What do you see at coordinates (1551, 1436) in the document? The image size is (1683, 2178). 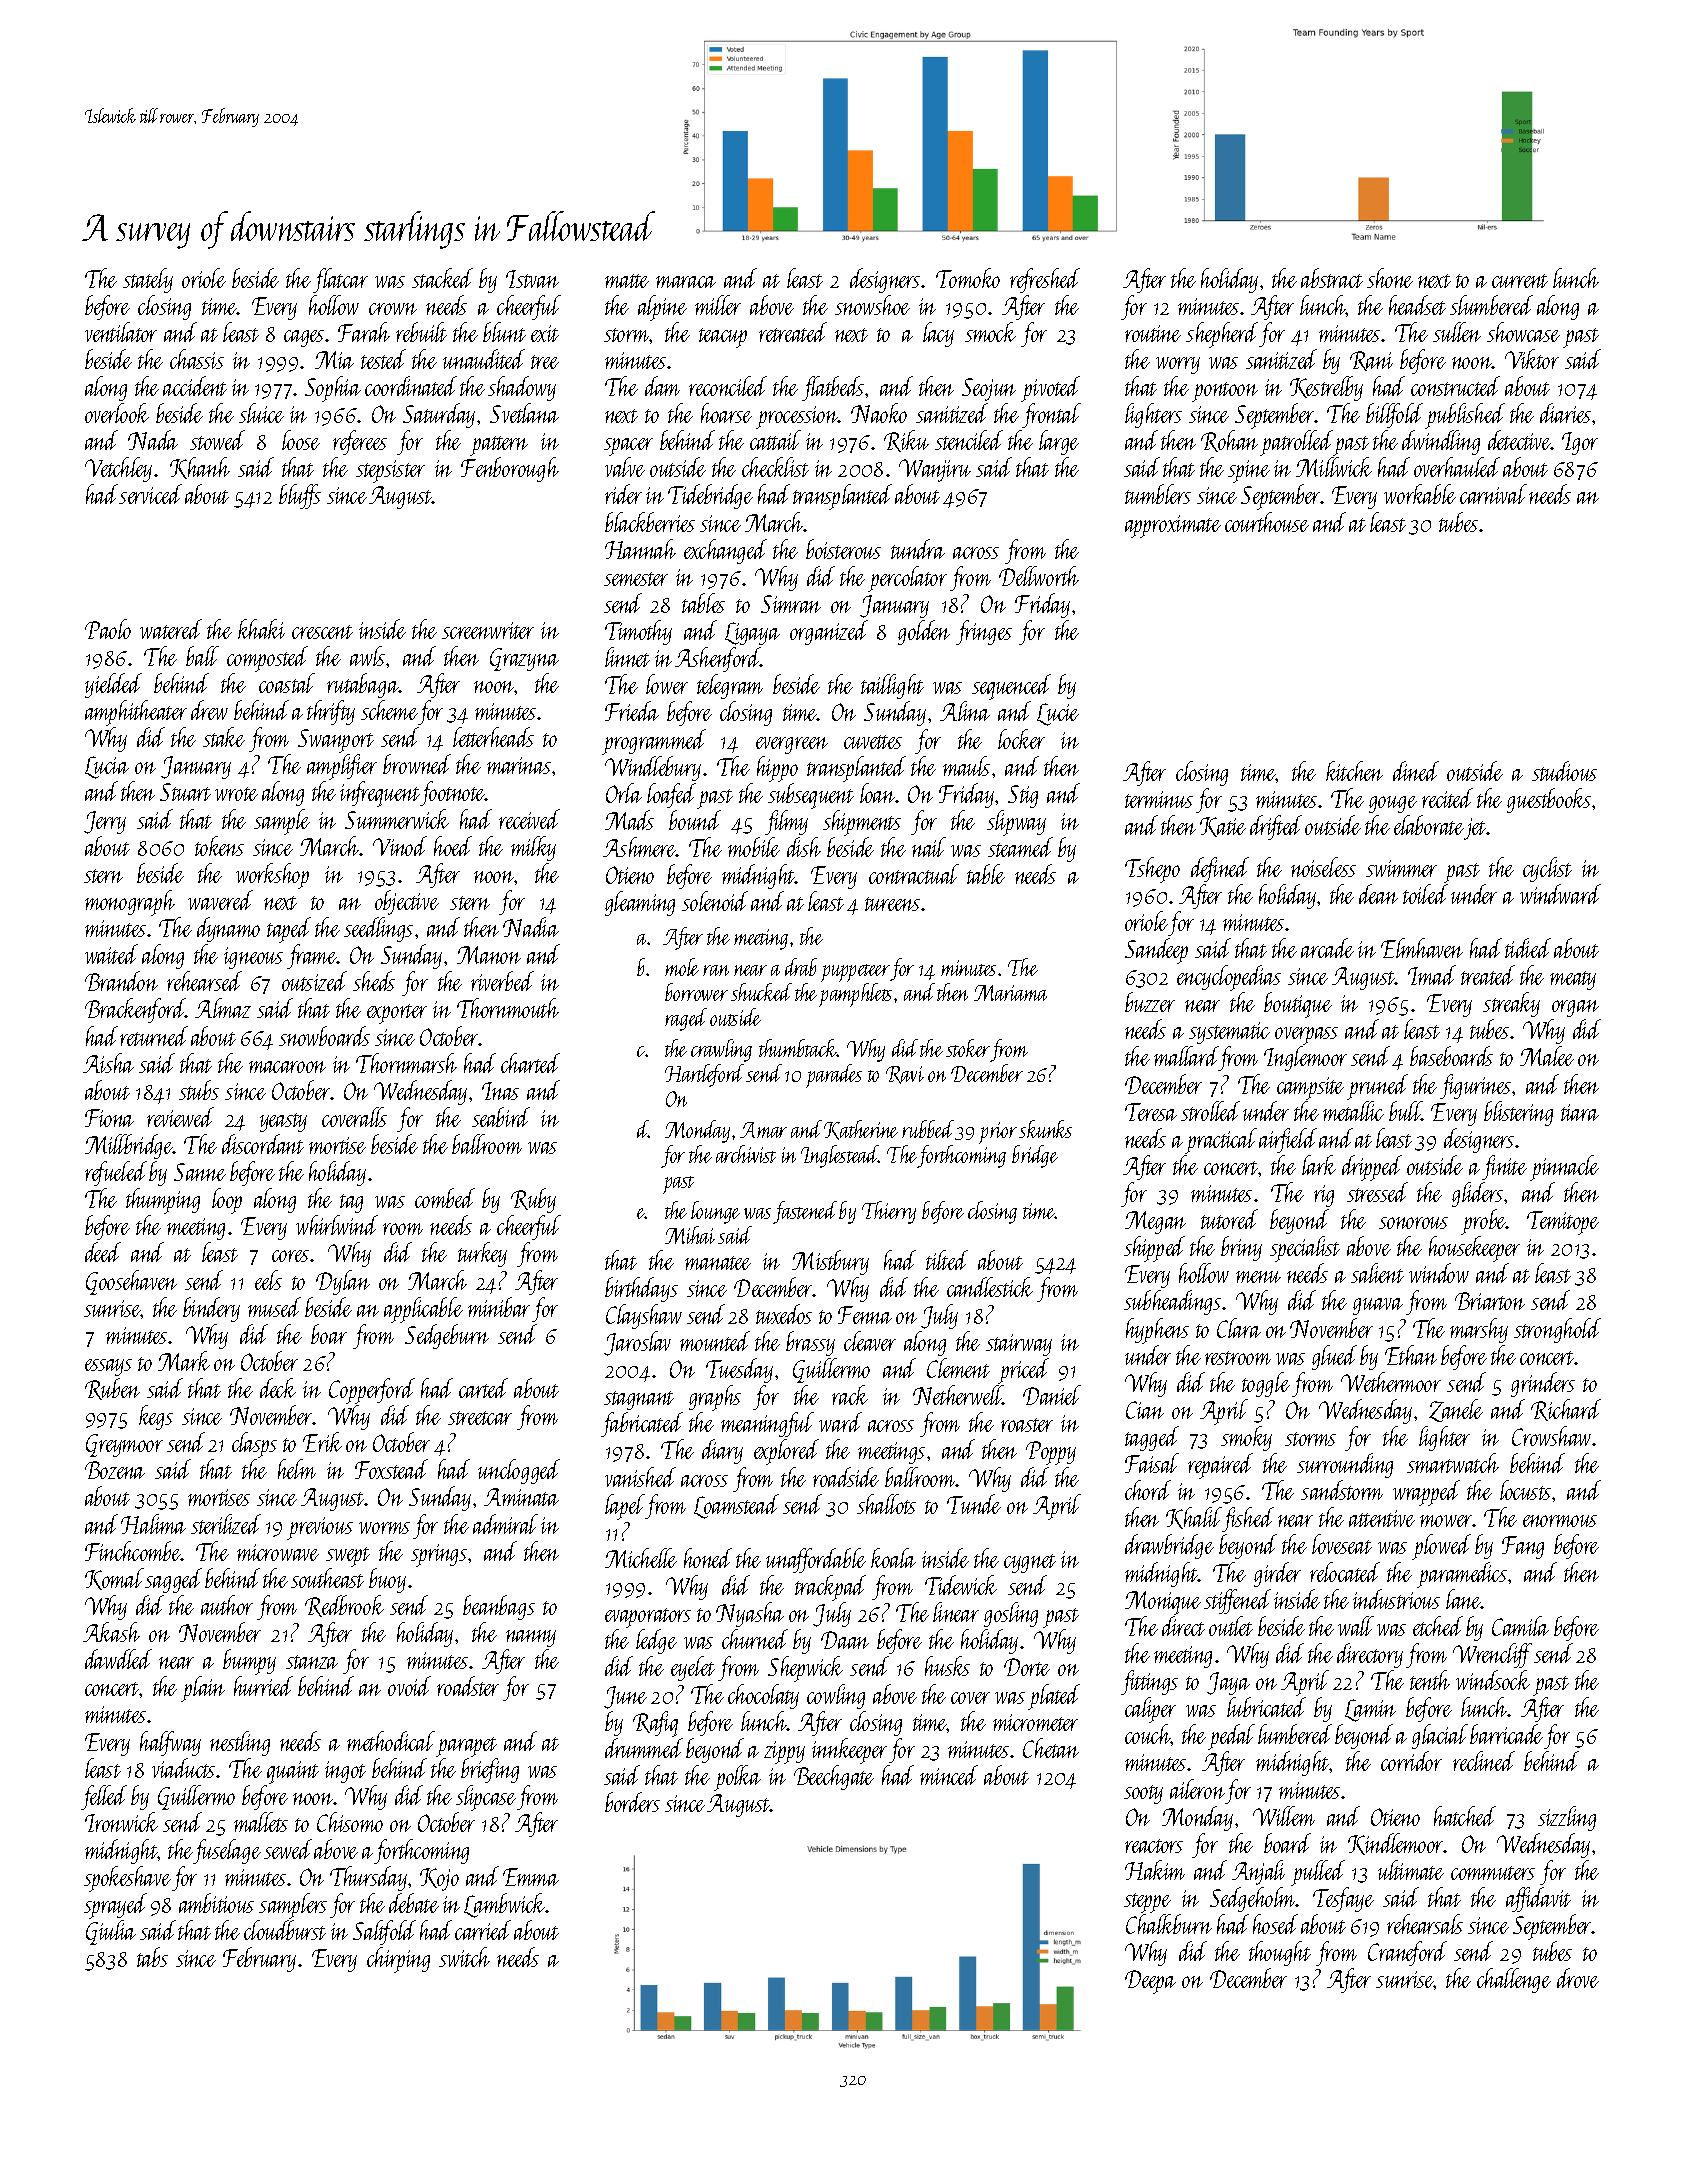 I see `Crowshaw` at bounding box center [1551, 1436].
